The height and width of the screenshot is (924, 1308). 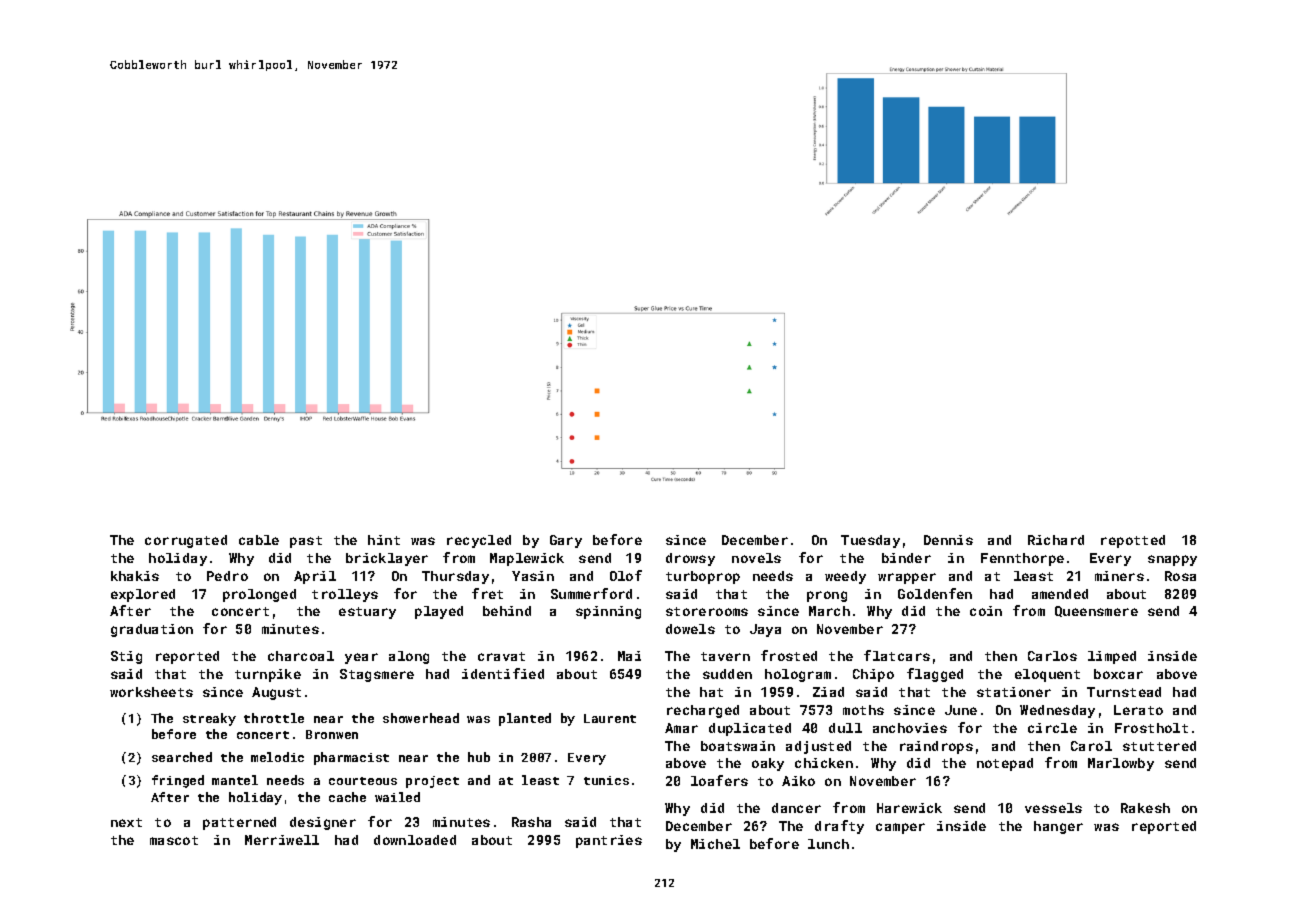 I want to click on repotted, so click(x=1133, y=541).
